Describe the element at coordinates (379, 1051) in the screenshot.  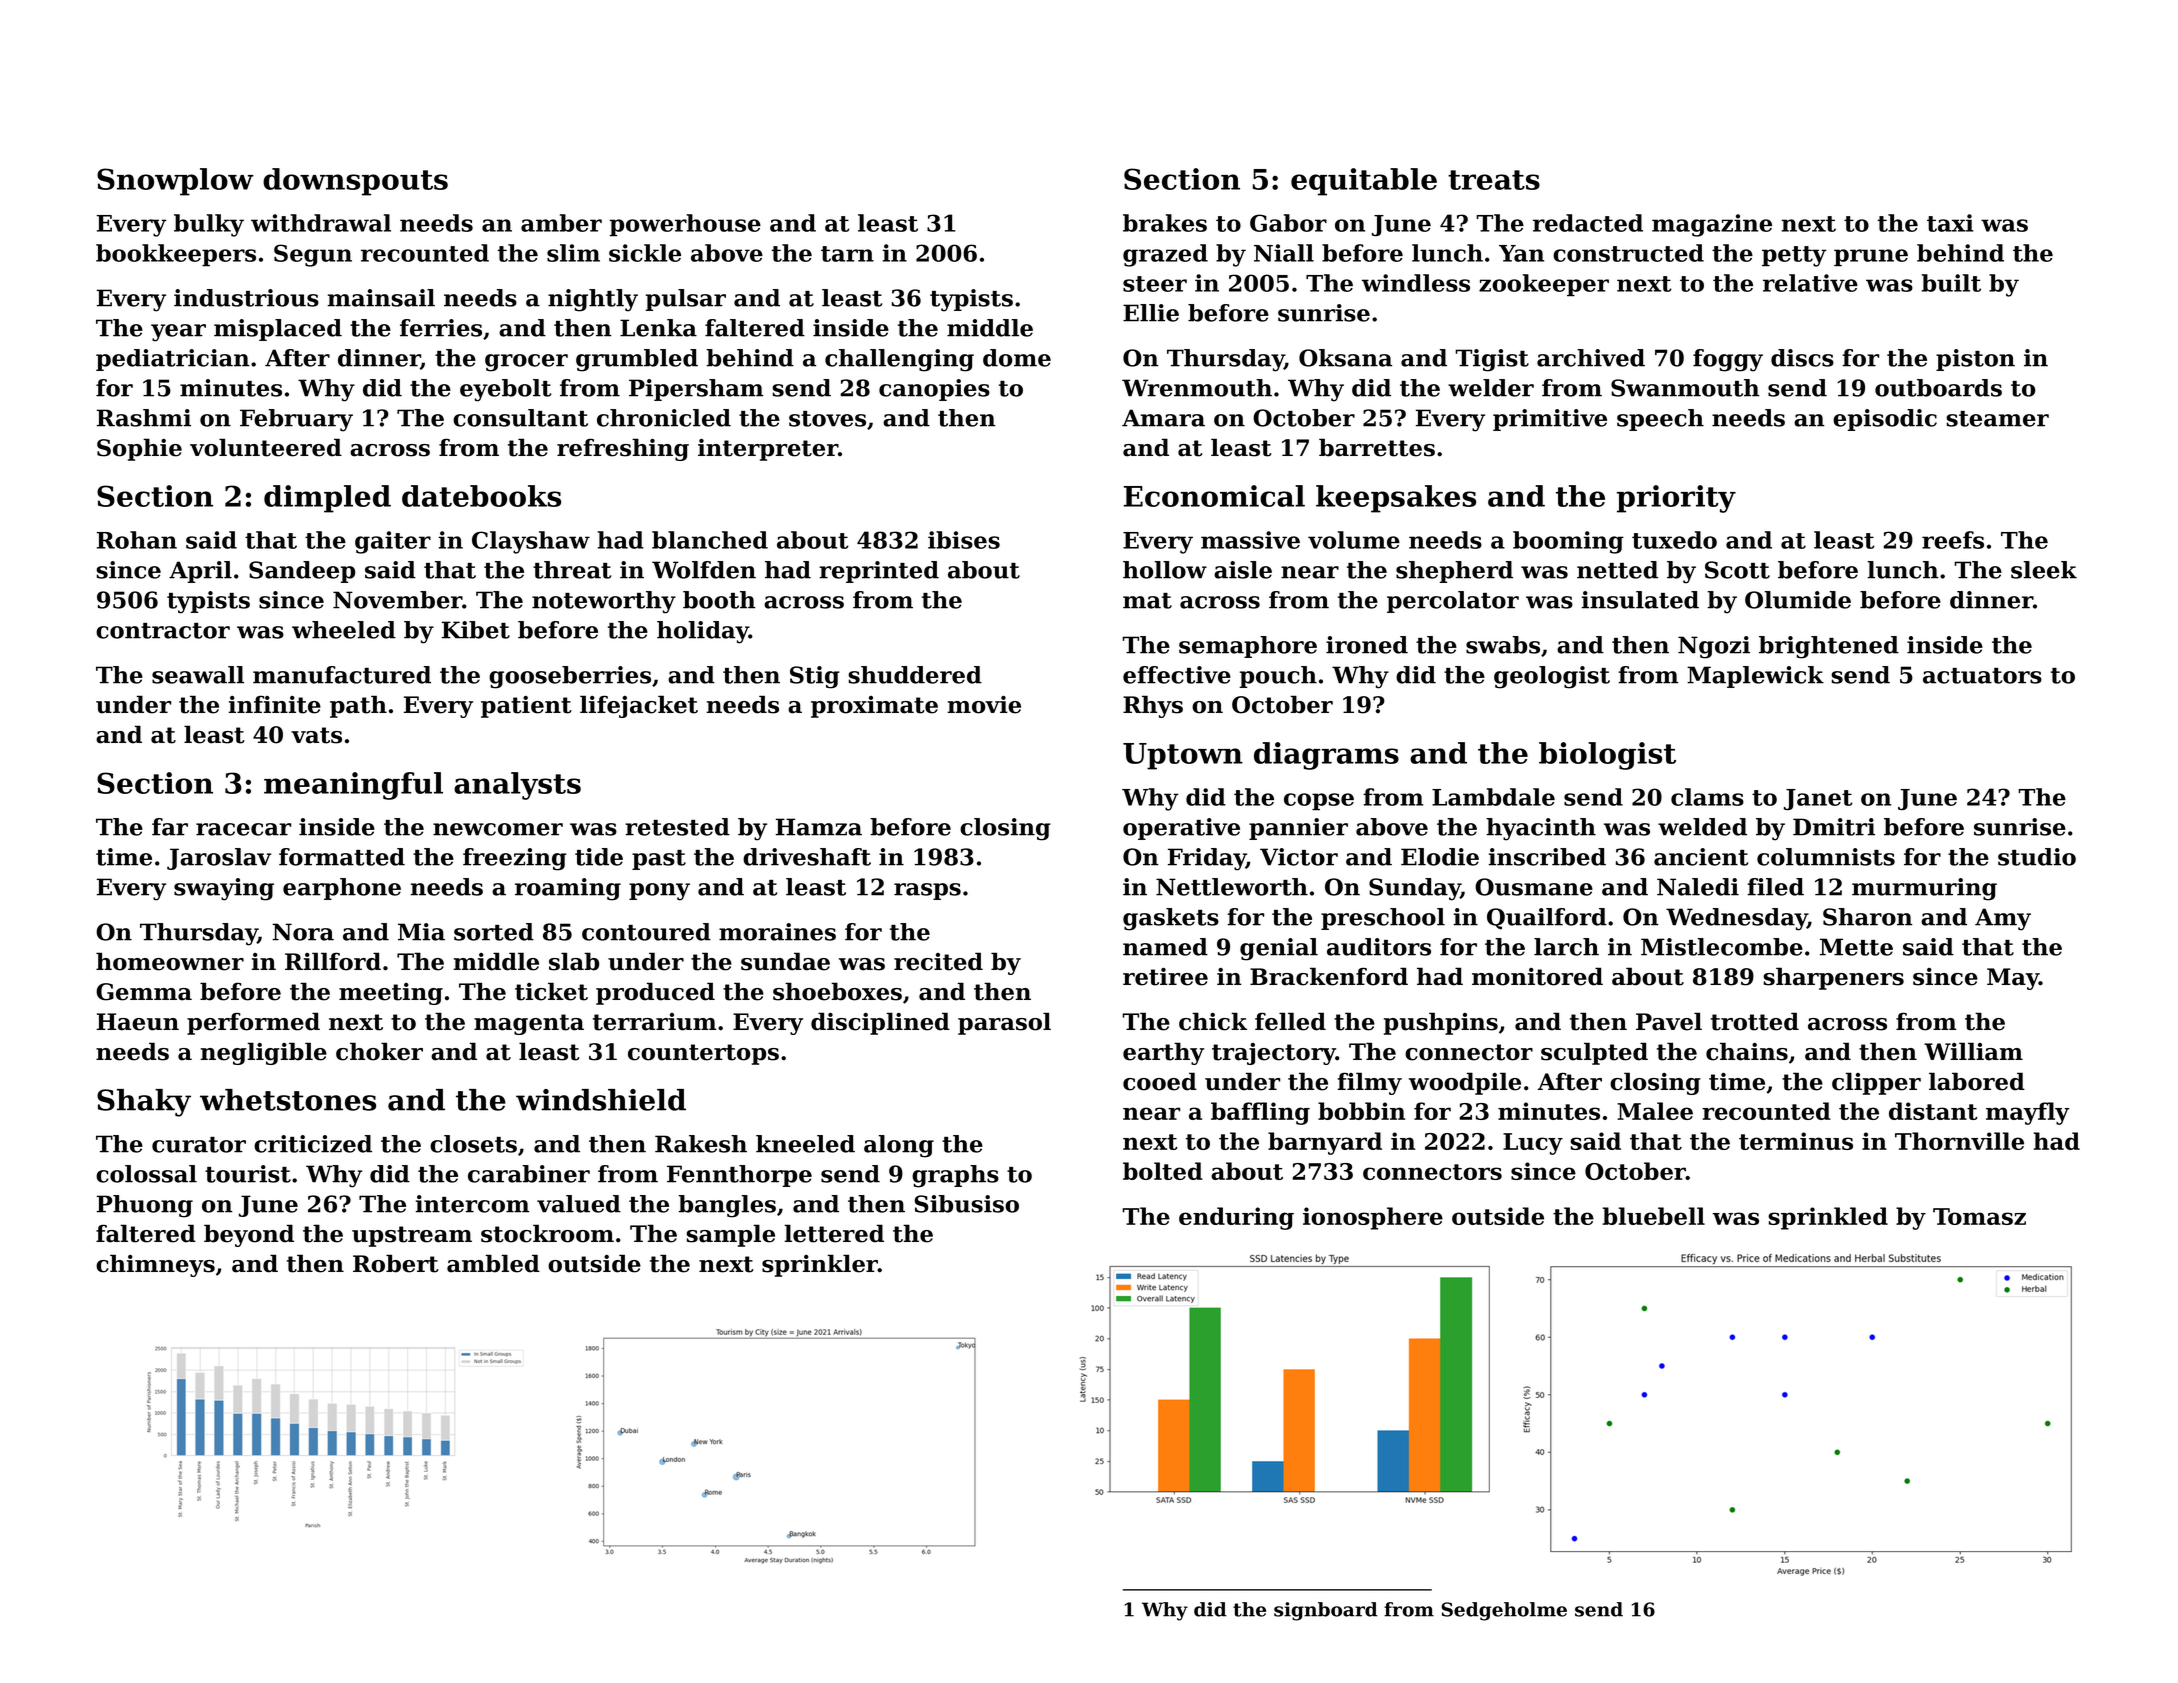
I see `choker` at that location.
